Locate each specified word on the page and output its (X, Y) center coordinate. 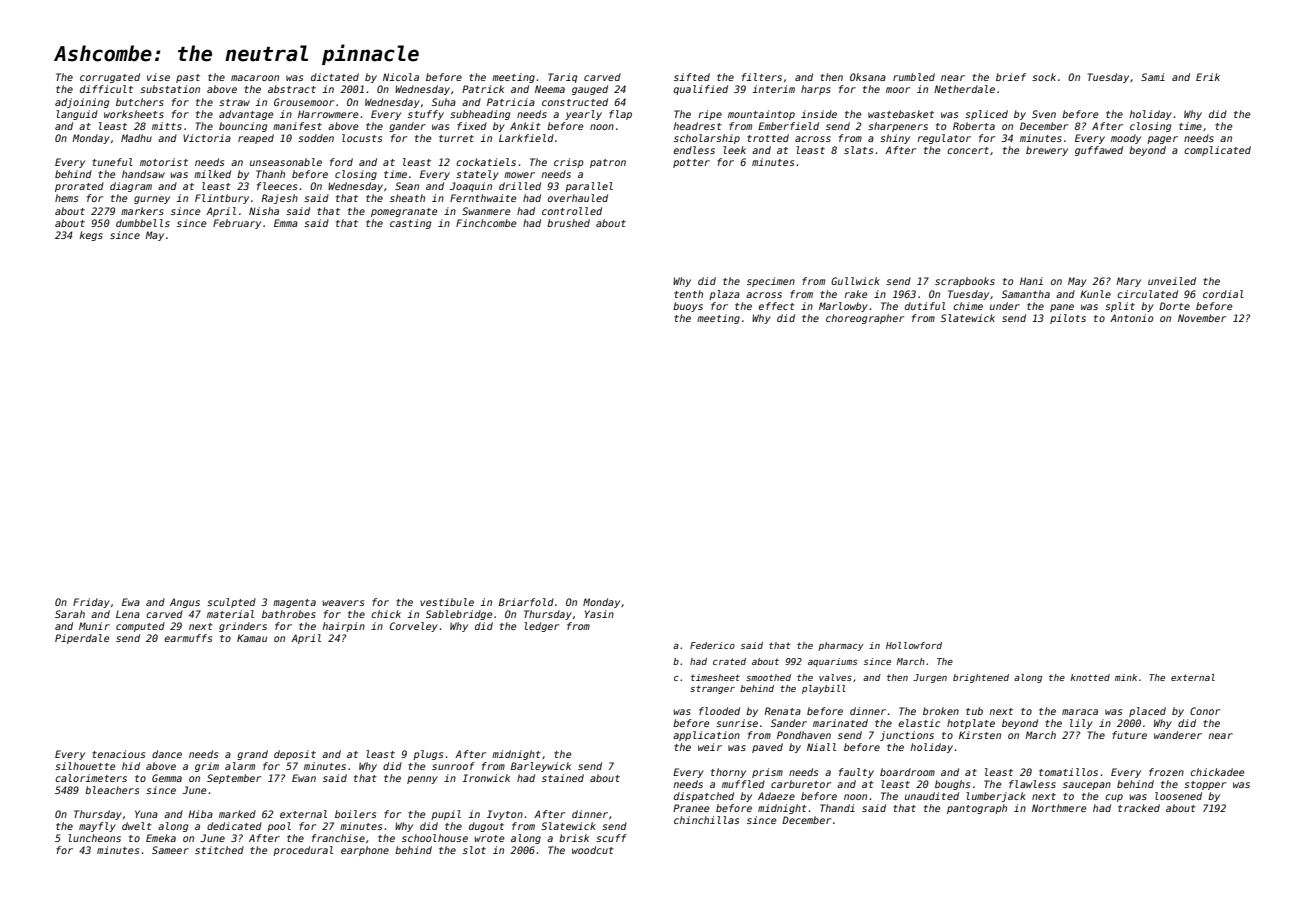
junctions (907, 736)
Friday (91, 603)
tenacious (118, 754)
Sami (1153, 77)
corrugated (110, 78)
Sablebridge (459, 615)
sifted (692, 77)
